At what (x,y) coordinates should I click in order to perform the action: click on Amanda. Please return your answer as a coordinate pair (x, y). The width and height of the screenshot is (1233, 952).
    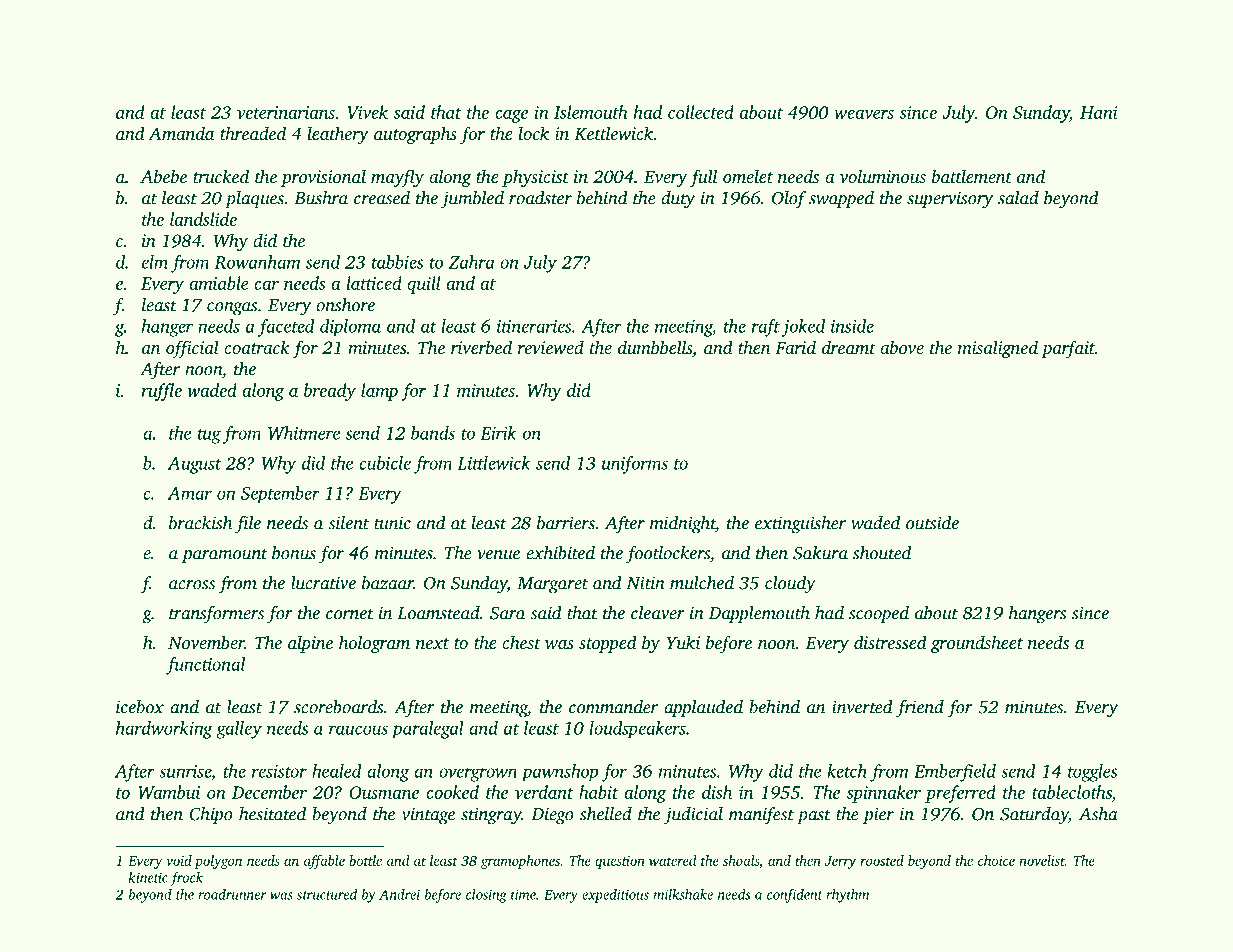
    Looking at the image, I should click on (181, 133).
